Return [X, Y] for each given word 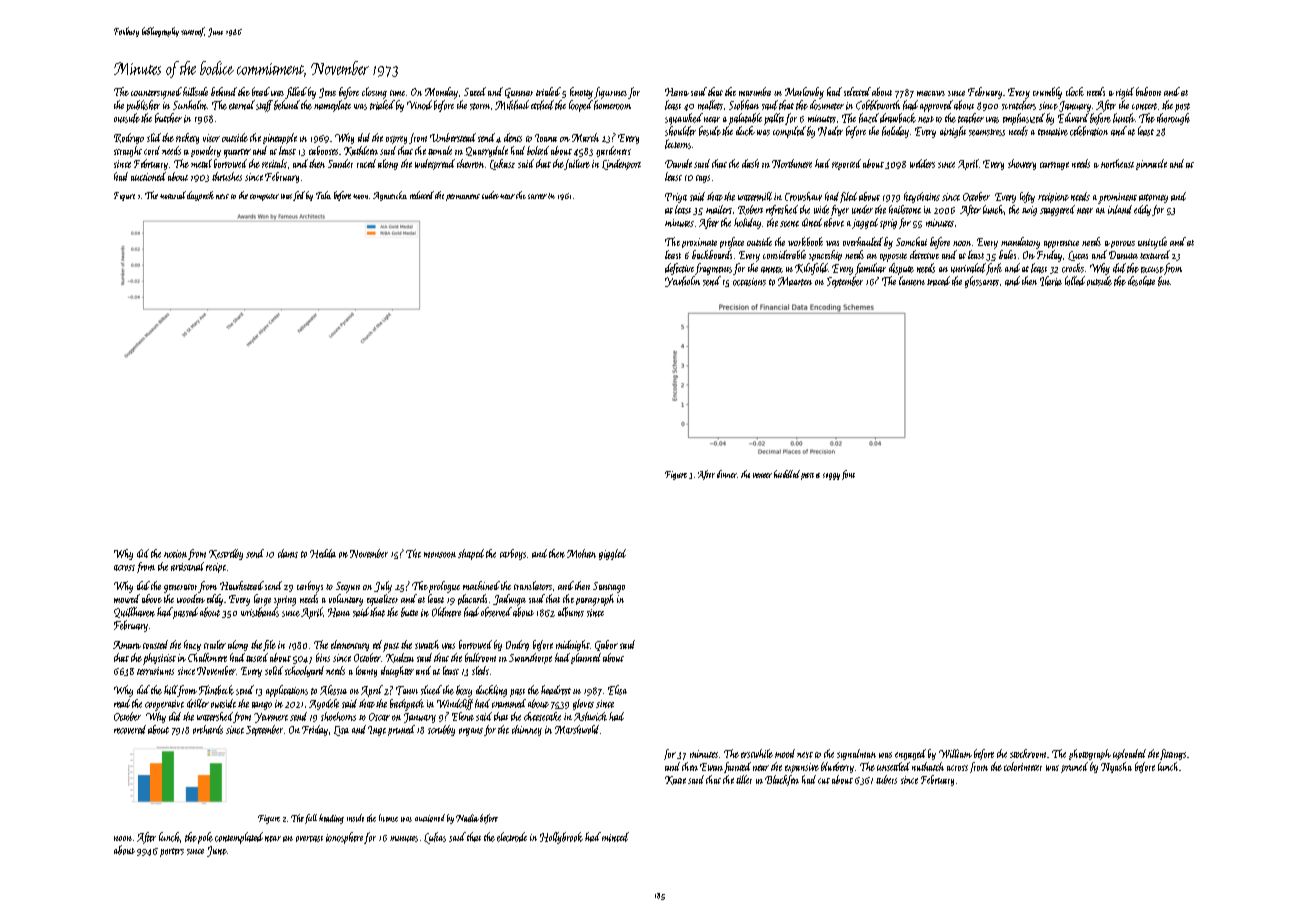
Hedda [323, 553]
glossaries [982, 282]
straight [128, 151]
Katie [675, 780]
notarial [173, 195]
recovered [130, 729]
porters [172, 852]
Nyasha [1116, 767]
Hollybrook [561, 838]
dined [812, 222]
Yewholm [682, 281]
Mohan [581, 553]
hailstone [905, 209]
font [848, 475]
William [955, 753]
